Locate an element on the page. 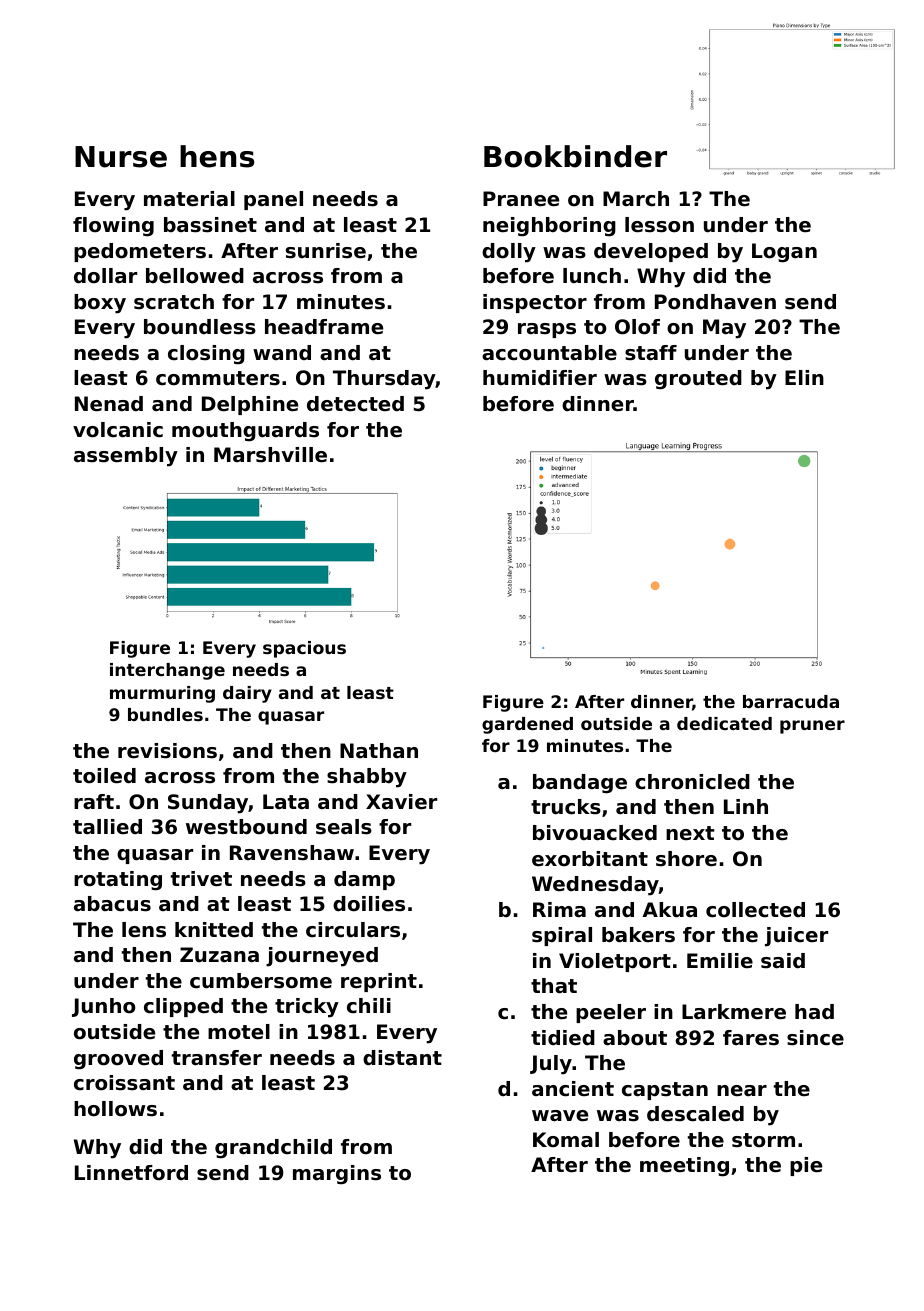  shabby is located at coordinates (367, 778).
